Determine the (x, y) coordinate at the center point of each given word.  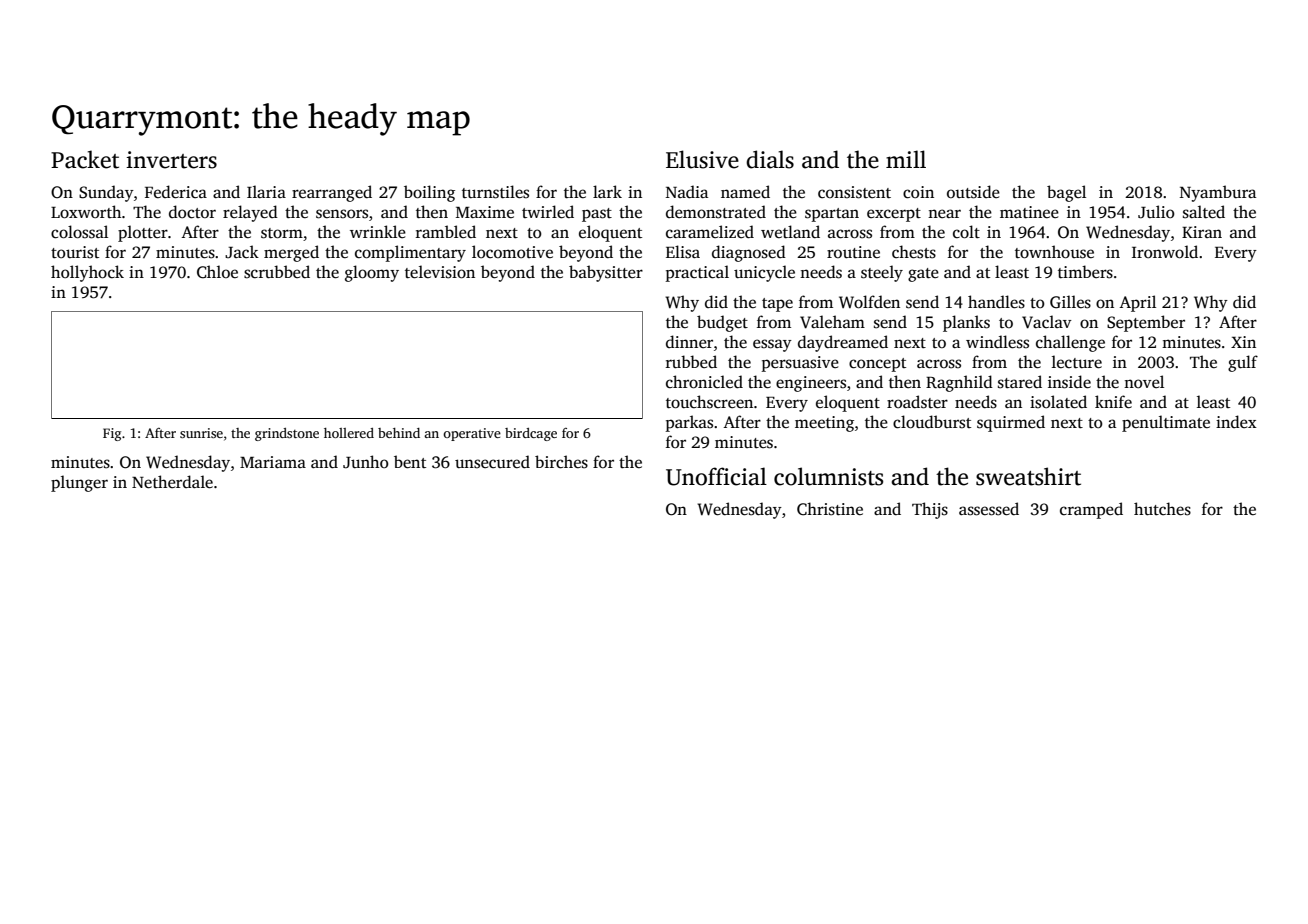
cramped (1091, 510)
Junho (366, 462)
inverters (171, 160)
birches (561, 462)
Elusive (702, 159)
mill (906, 159)
